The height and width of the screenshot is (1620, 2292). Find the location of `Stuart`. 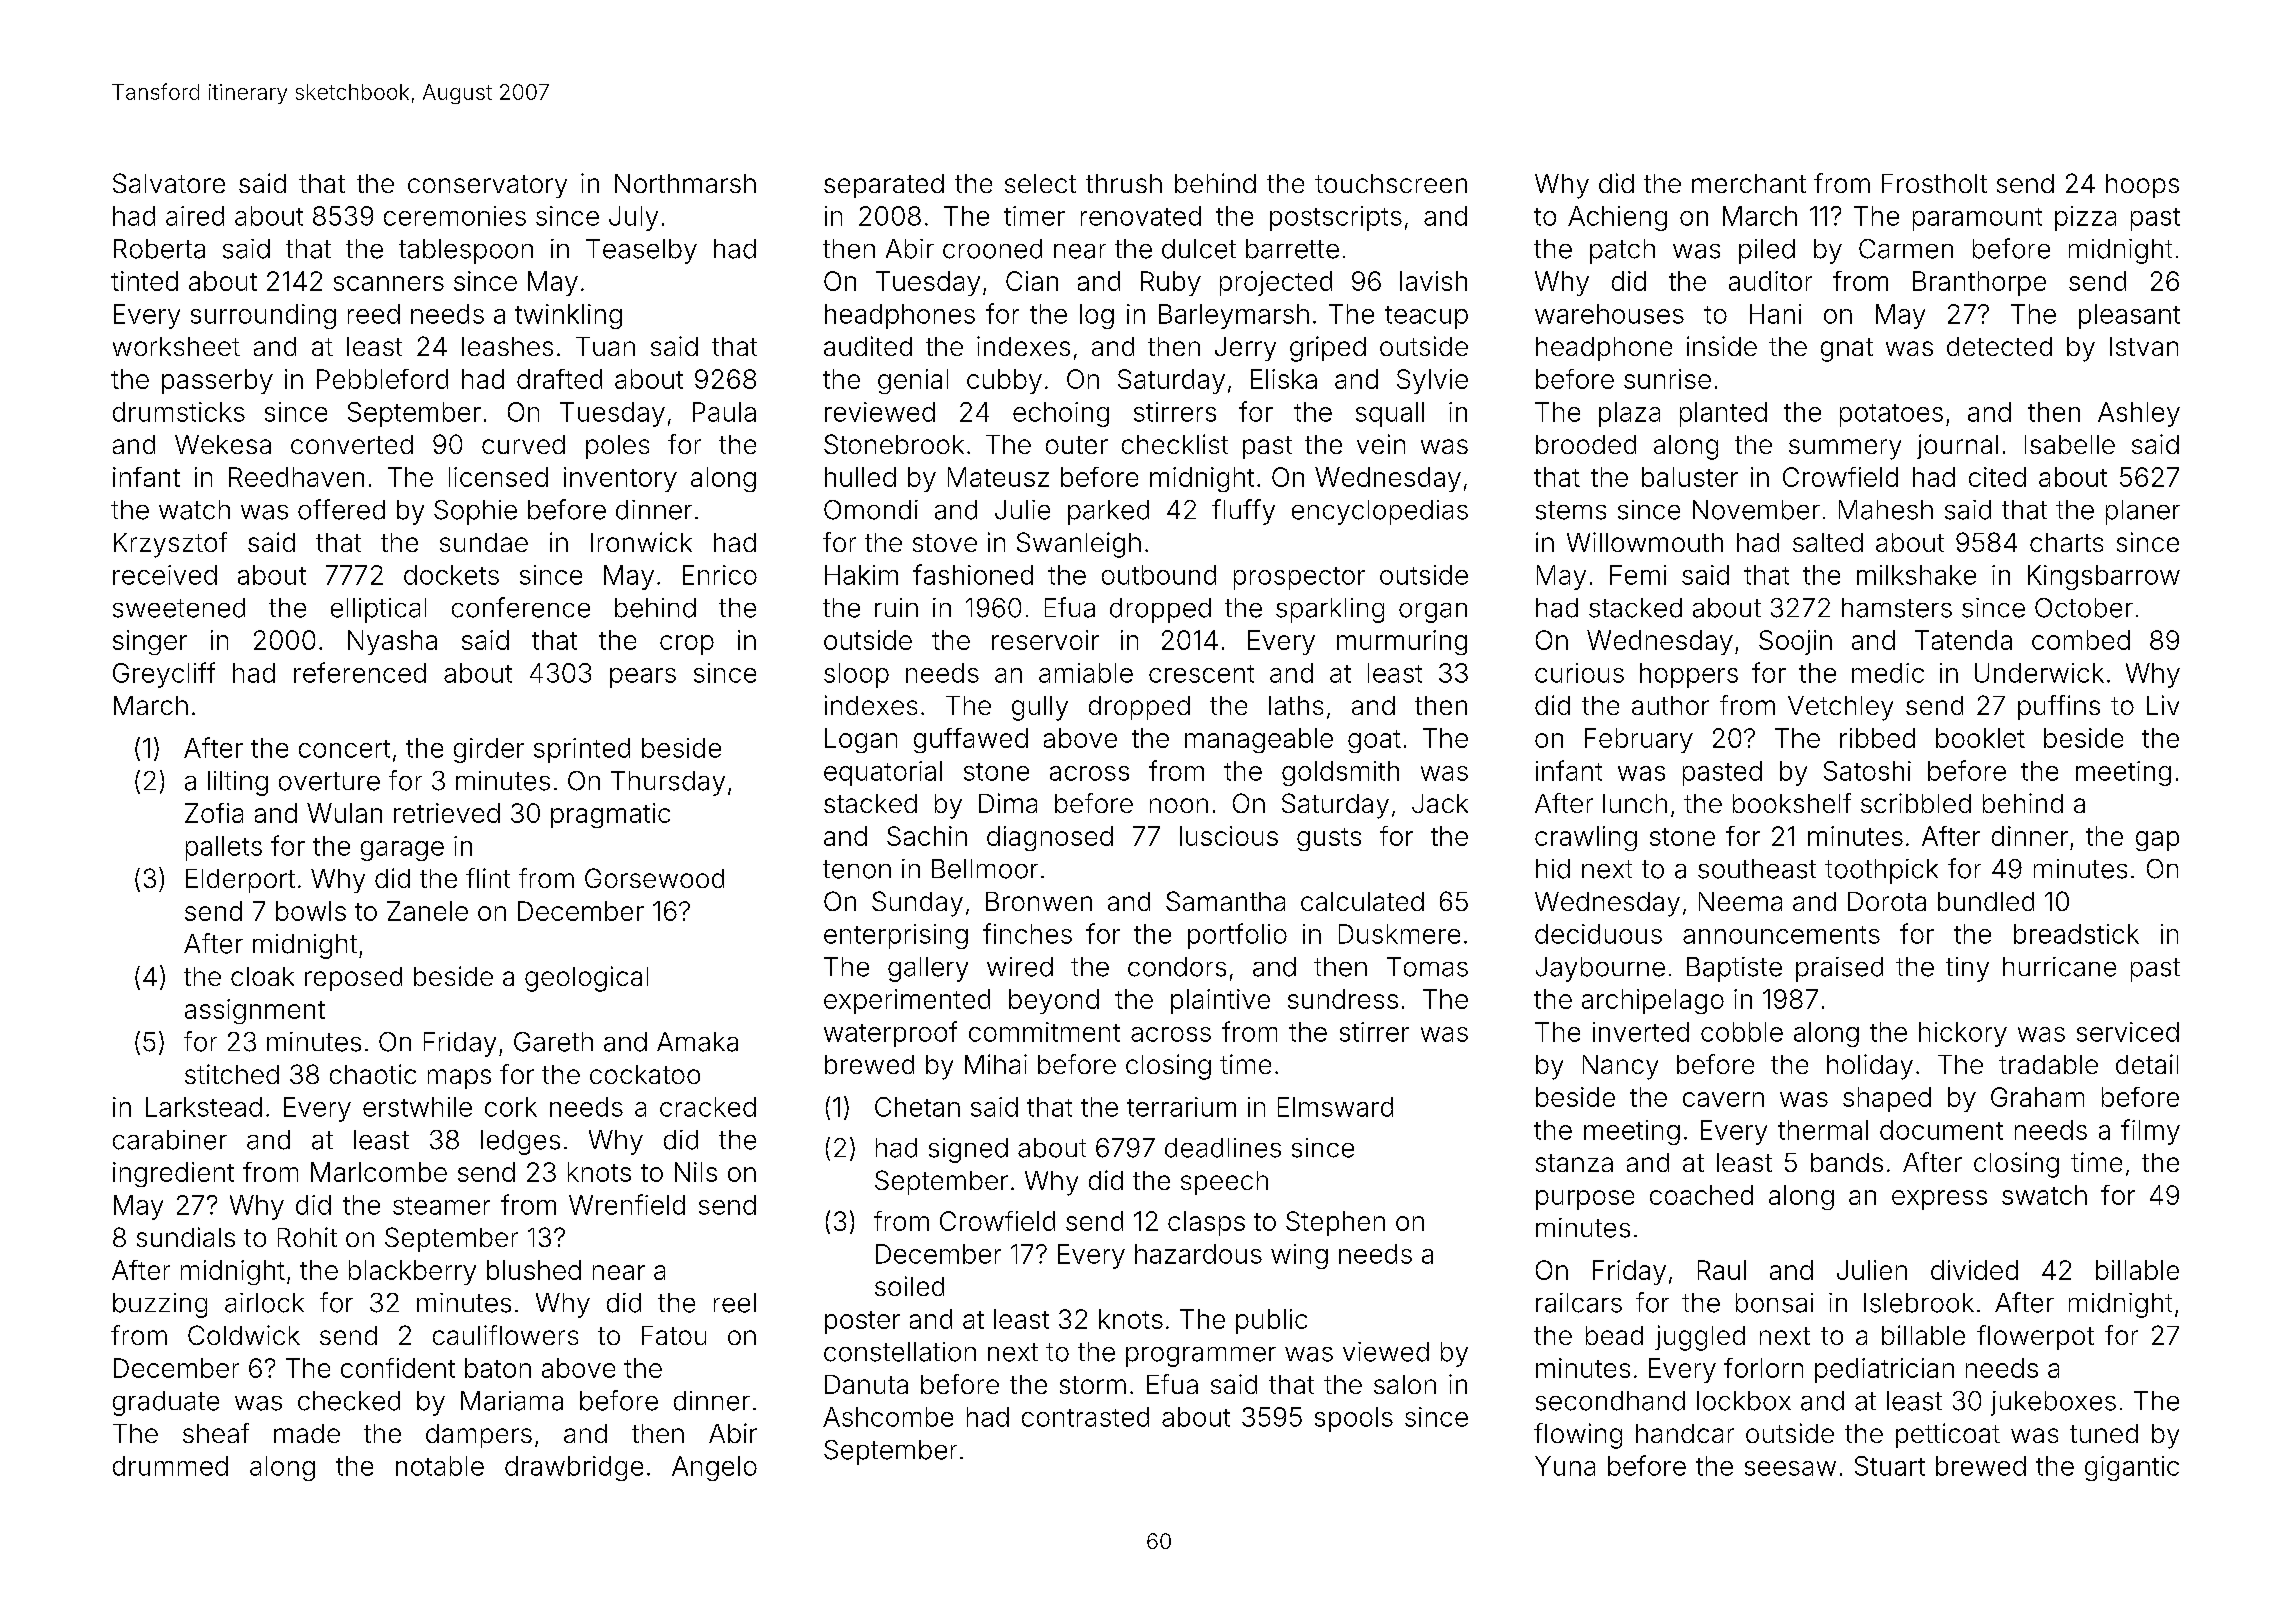

Stuart is located at coordinates (1890, 1466).
